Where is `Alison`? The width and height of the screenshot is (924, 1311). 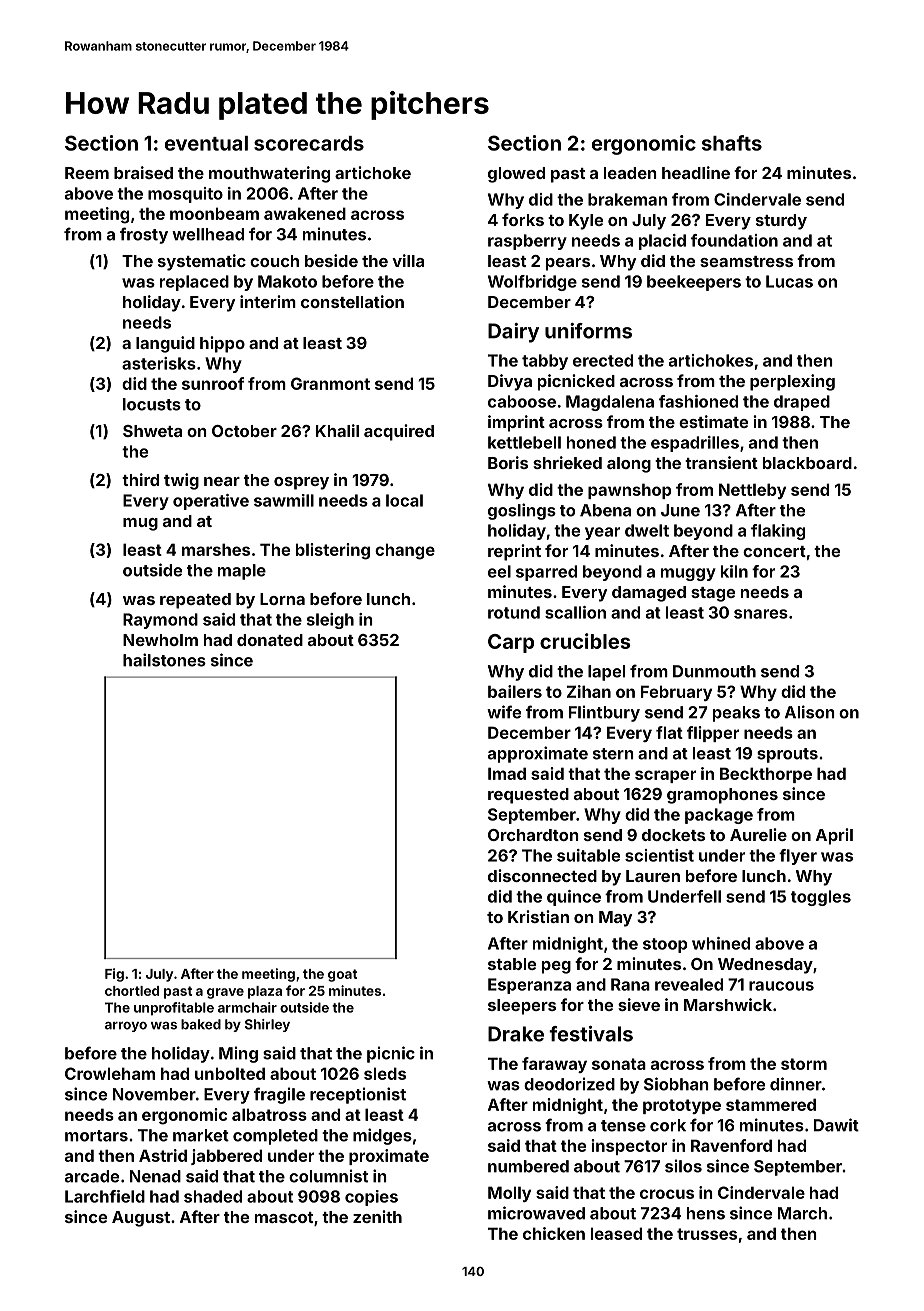 Alison is located at coordinates (810, 712).
